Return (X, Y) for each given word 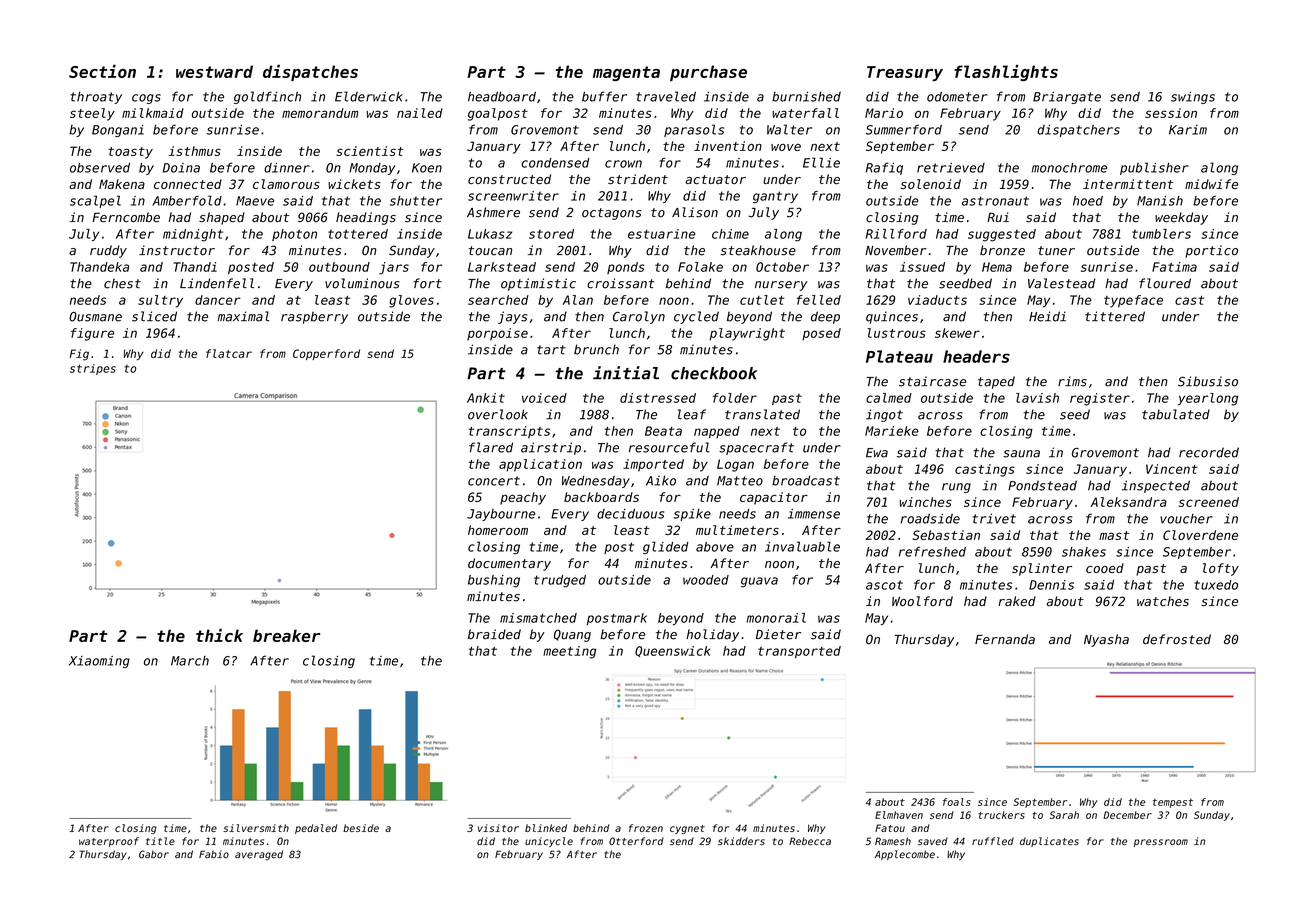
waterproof (109, 842)
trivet (994, 518)
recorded (1209, 452)
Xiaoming (99, 662)
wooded (706, 580)
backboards (601, 497)
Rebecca (810, 841)
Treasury (905, 73)
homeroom (498, 530)
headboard (502, 96)
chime (730, 234)
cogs (146, 99)
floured (1165, 283)
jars (394, 268)
